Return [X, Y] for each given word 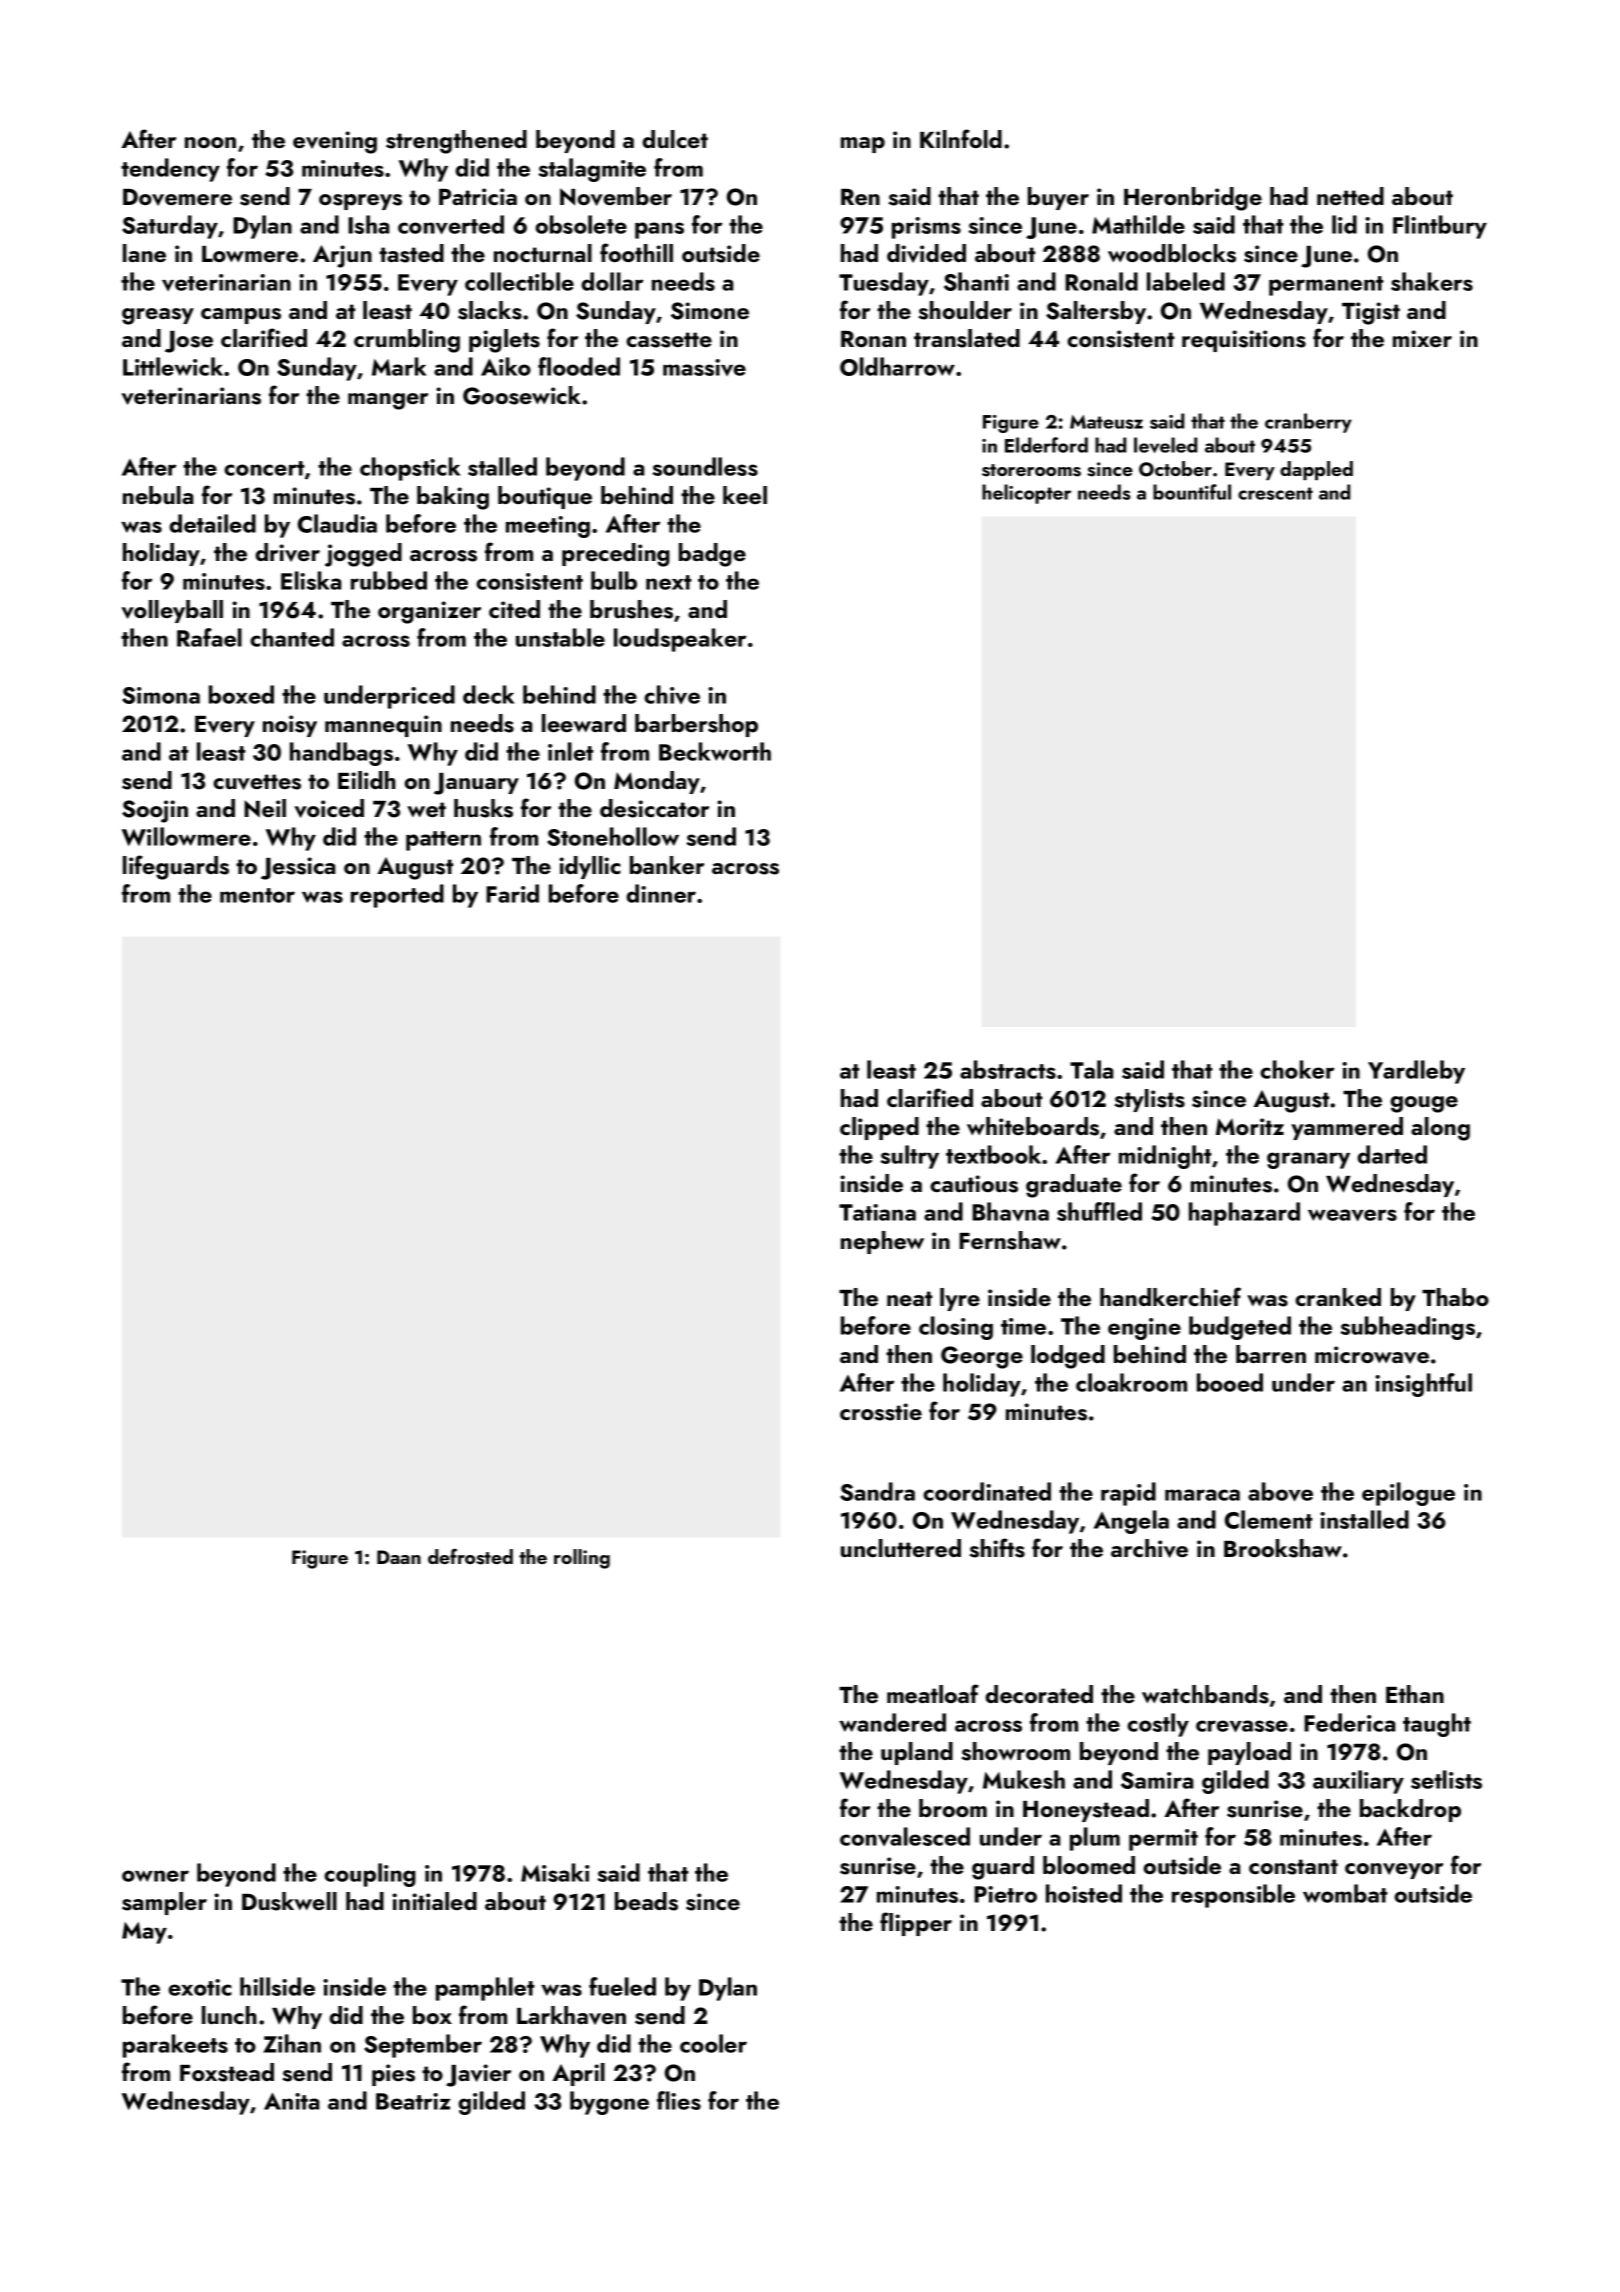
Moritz [1250, 1126]
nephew [882, 1242]
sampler [164, 1903]
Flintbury [1440, 227]
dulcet [675, 139]
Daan [399, 1557]
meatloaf [933, 1693]
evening [335, 142]
